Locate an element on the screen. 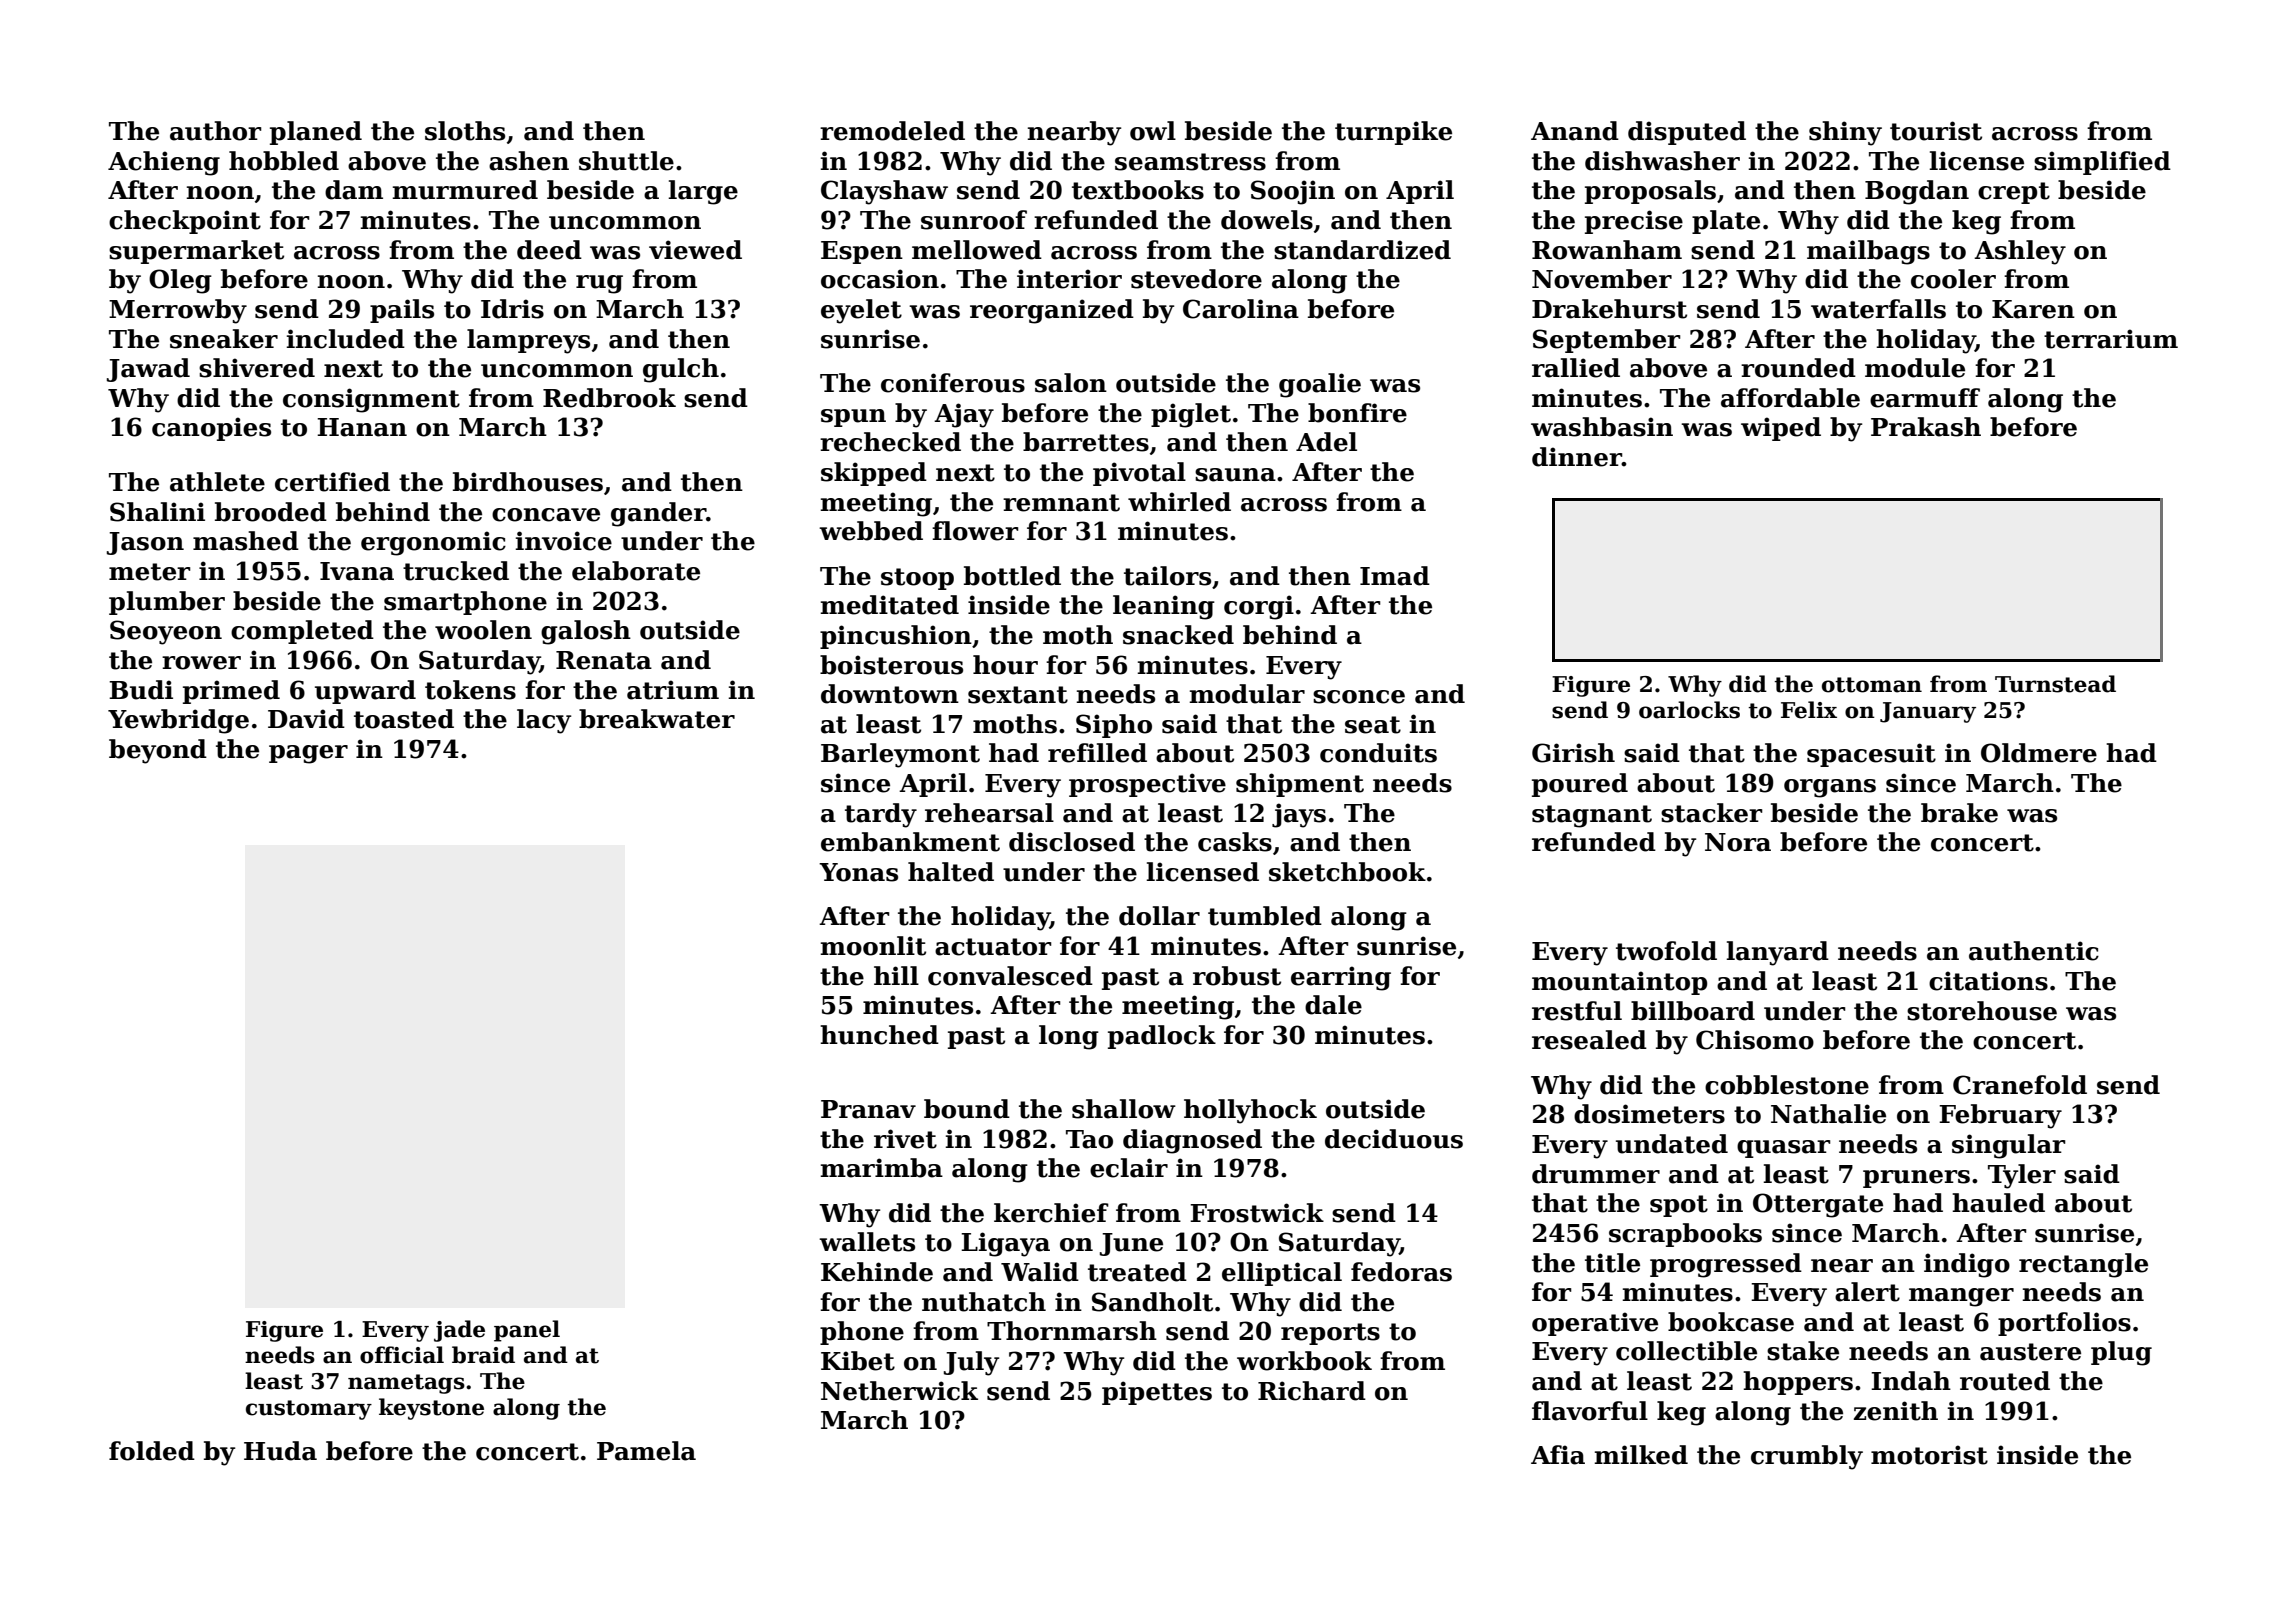 The height and width of the screenshot is (1620, 2292). Bogdan is located at coordinates (1917, 192).
